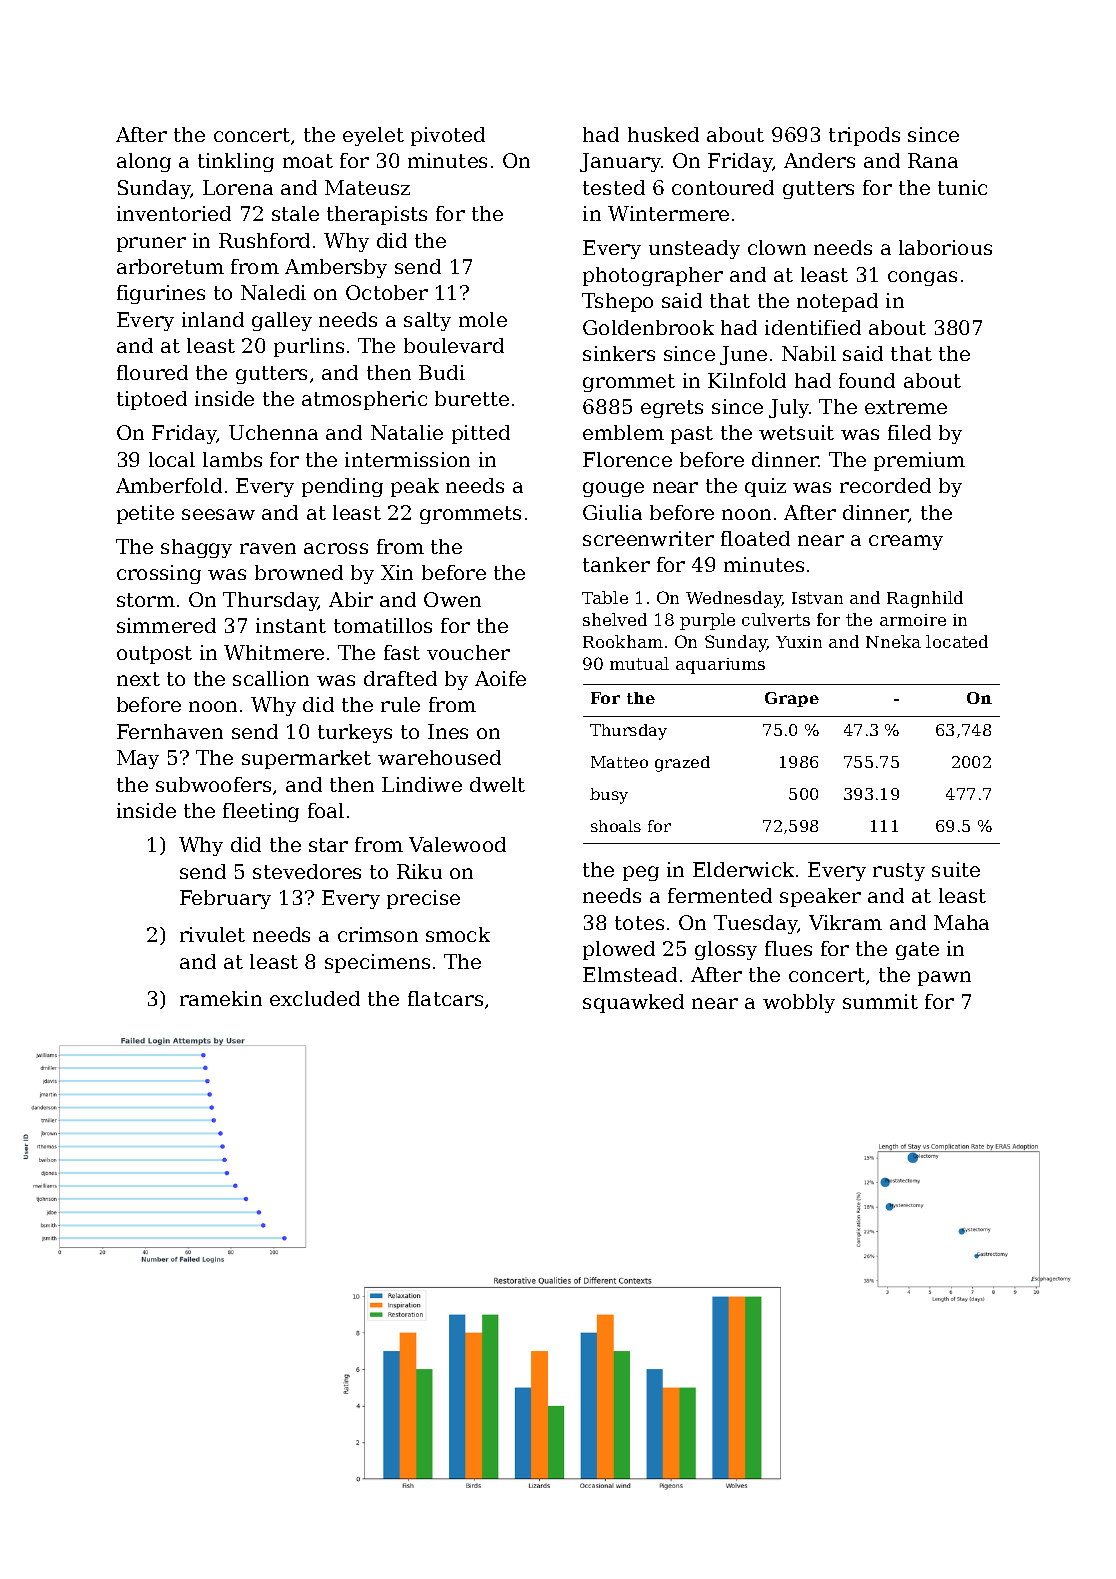 The image size is (1116, 1579). Describe the element at coordinates (145, 514) in the screenshot. I see `petite` at that location.
